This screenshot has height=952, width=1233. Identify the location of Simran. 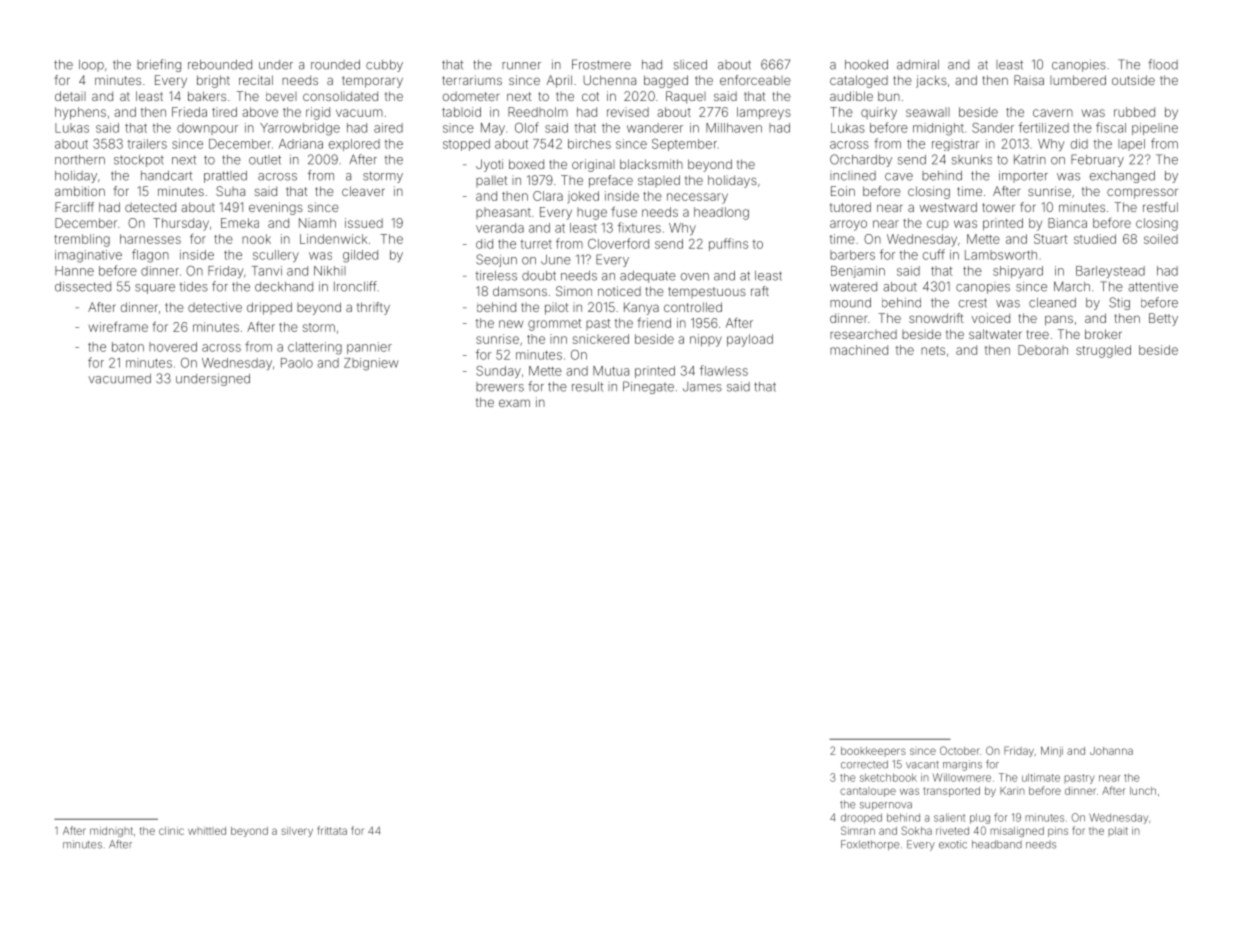
(858, 830).
